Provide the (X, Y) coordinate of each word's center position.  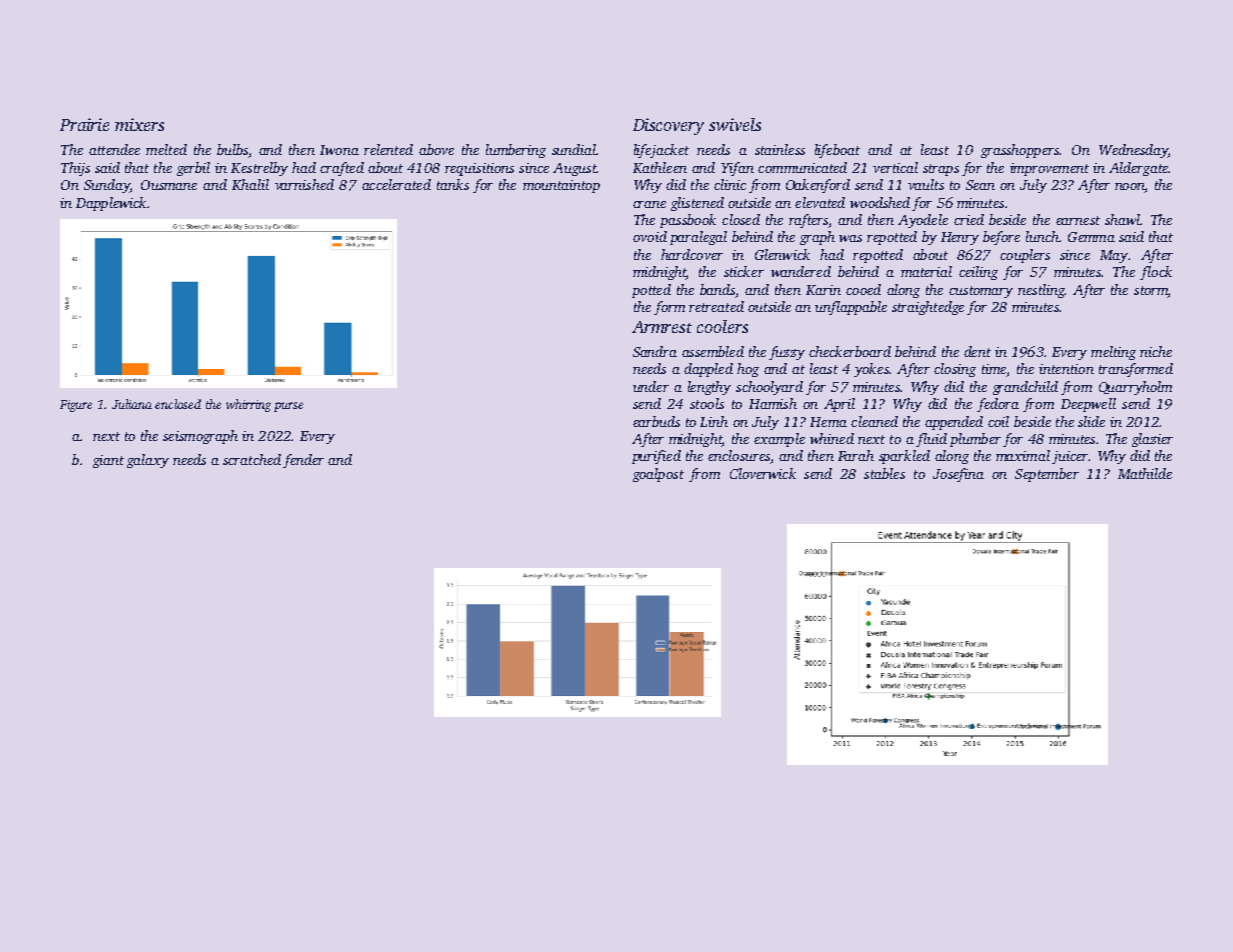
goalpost (658, 475)
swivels (735, 124)
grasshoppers (1020, 151)
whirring (248, 405)
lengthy (709, 388)
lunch (1042, 236)
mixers (139, 124)
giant (108, 461)
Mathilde (1145, 473)
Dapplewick (111, 204)
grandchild (1025, 388)
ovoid (650, 236)
